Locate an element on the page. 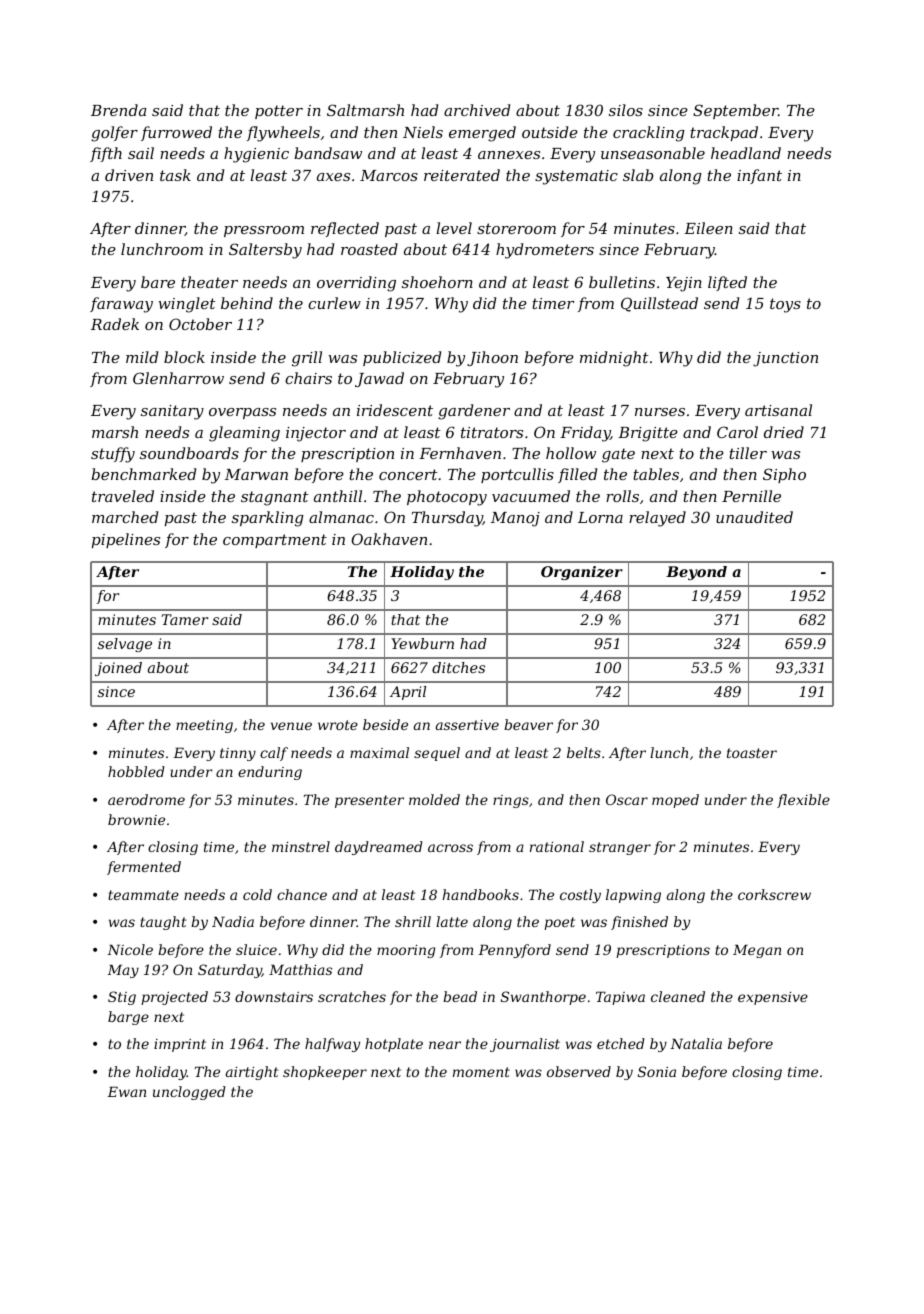  September is located at coordinates (735, 111).
